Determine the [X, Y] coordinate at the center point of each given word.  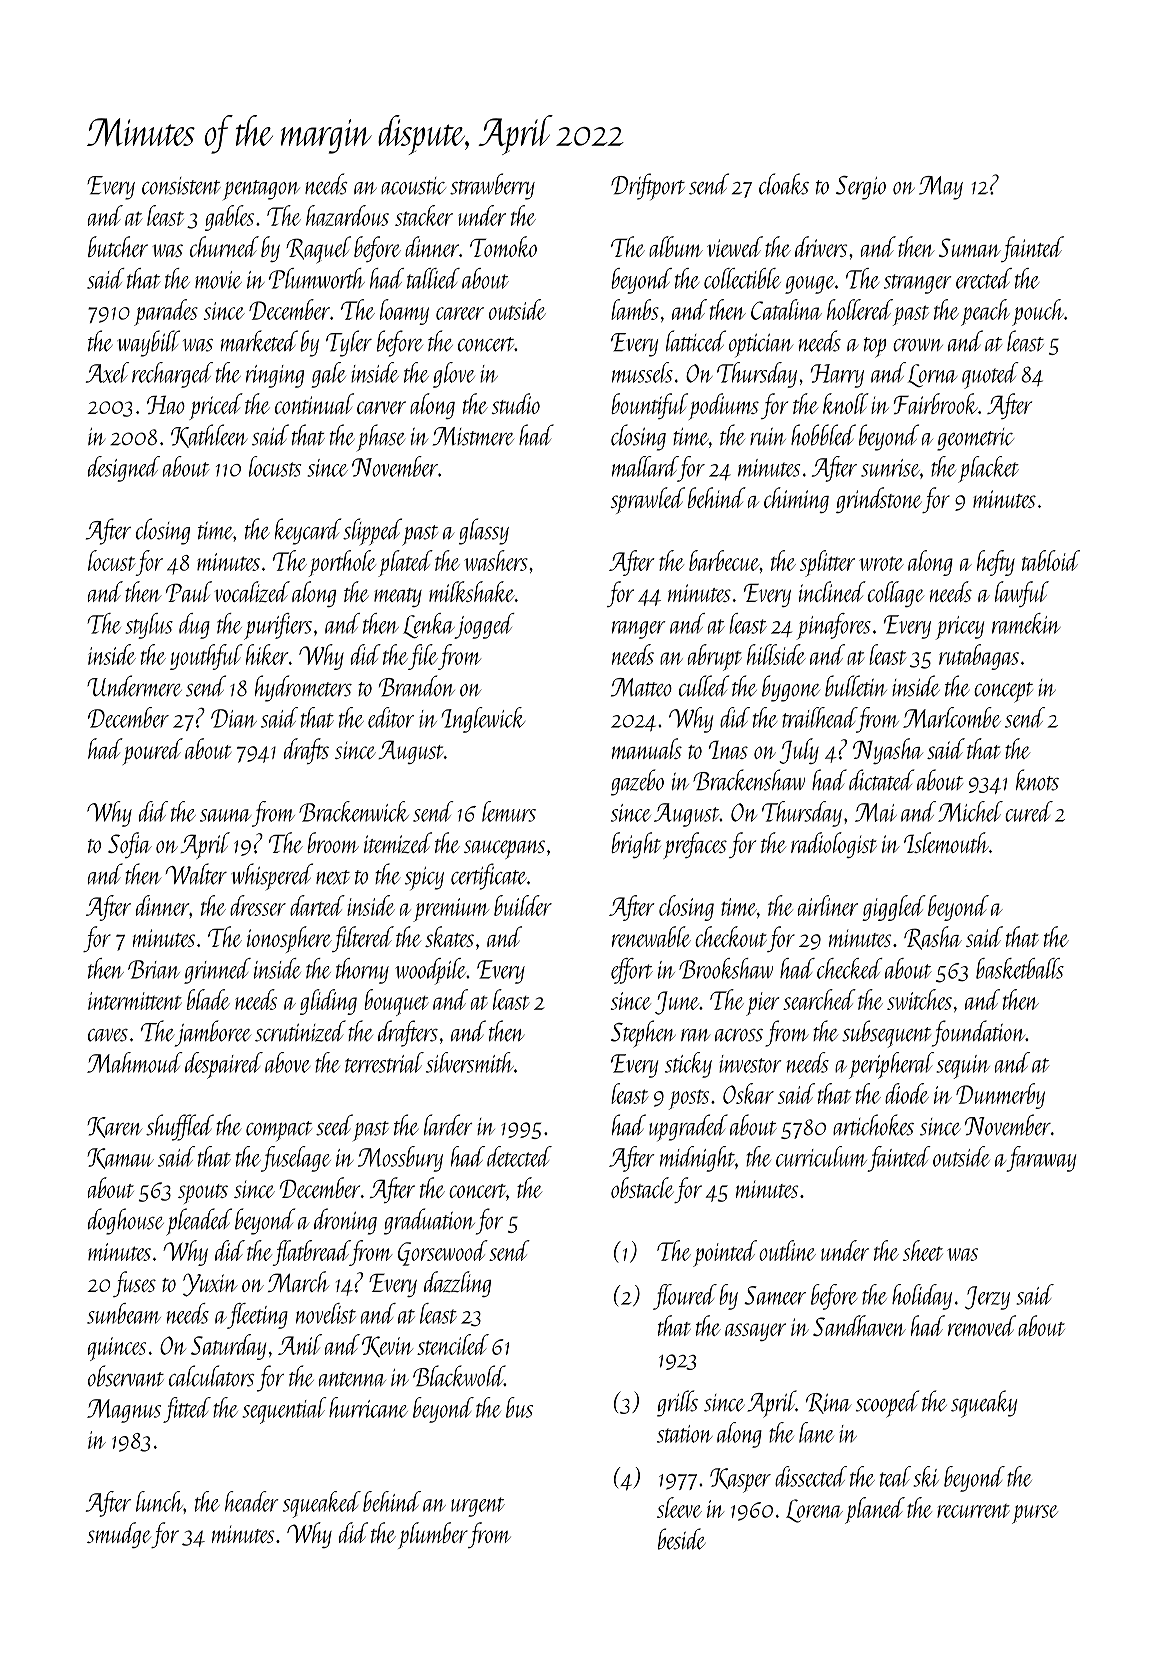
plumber [433, 1535]
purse [1035, 1514]
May [941, 188]
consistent [181, 186]
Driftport [648, 186]
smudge [119, 1535]
